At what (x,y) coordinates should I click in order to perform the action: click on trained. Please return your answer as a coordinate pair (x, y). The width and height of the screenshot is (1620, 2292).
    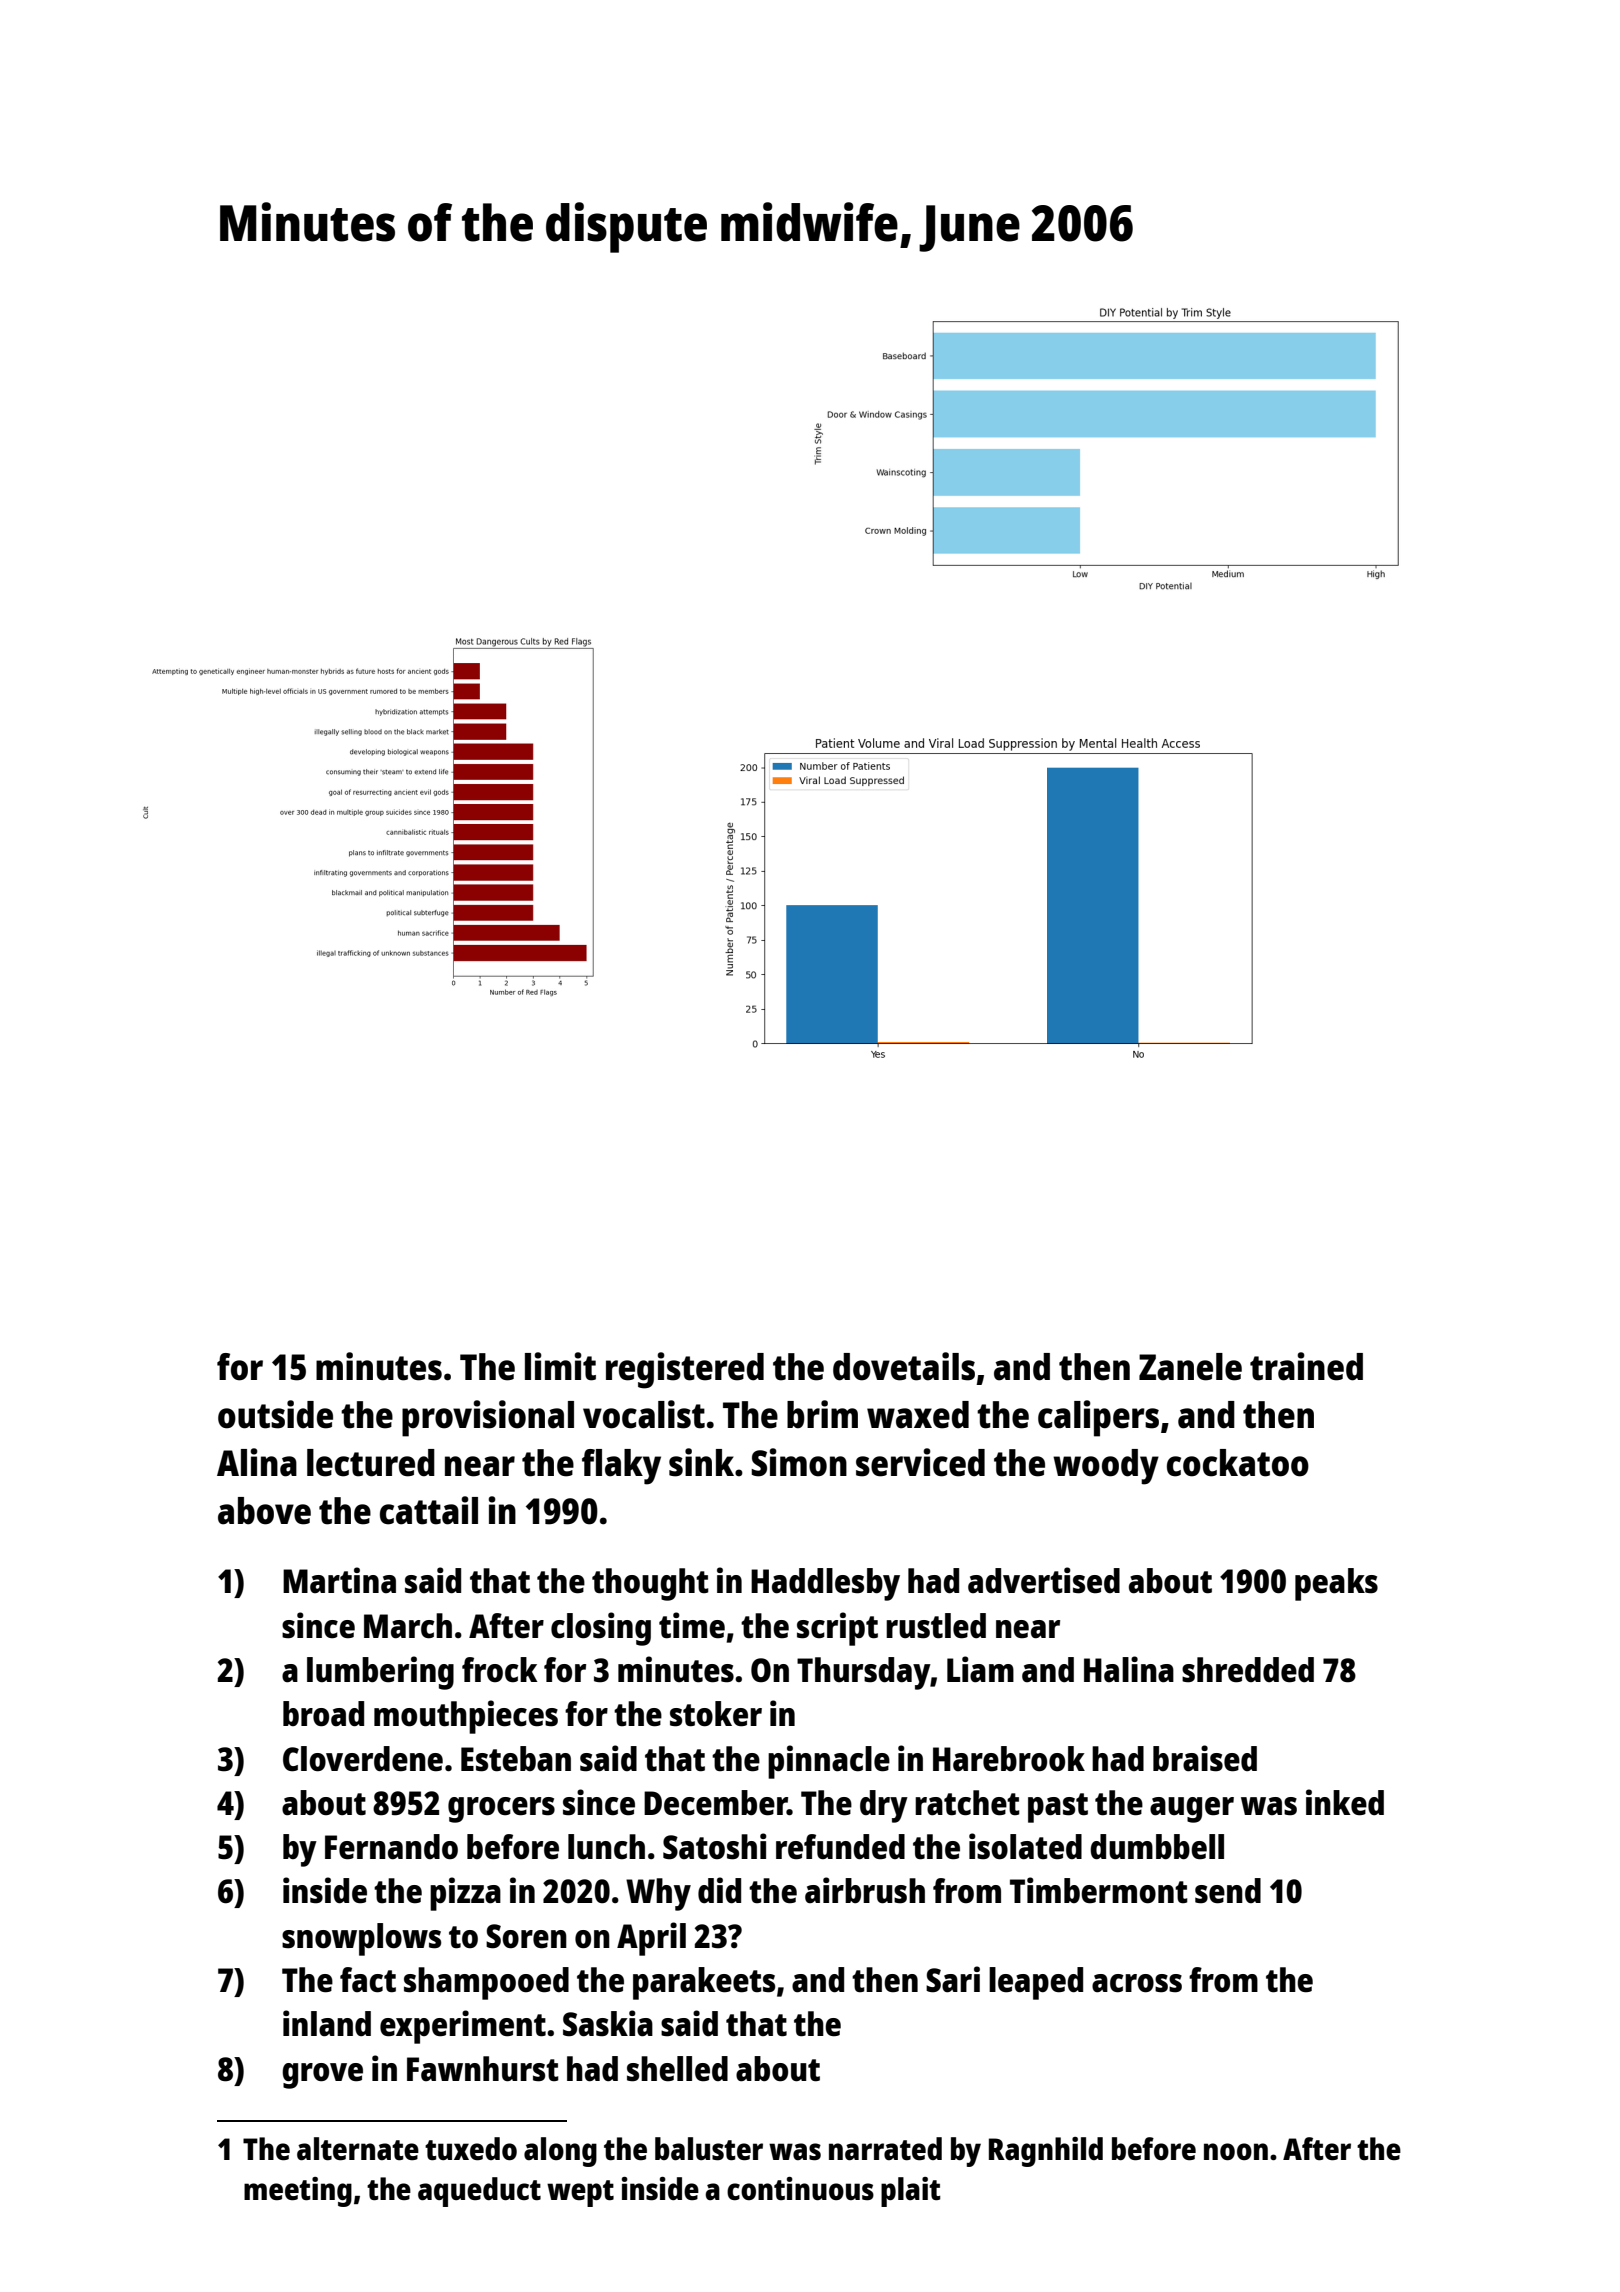
    Looking at the image, I should click on (1306, 1366).
